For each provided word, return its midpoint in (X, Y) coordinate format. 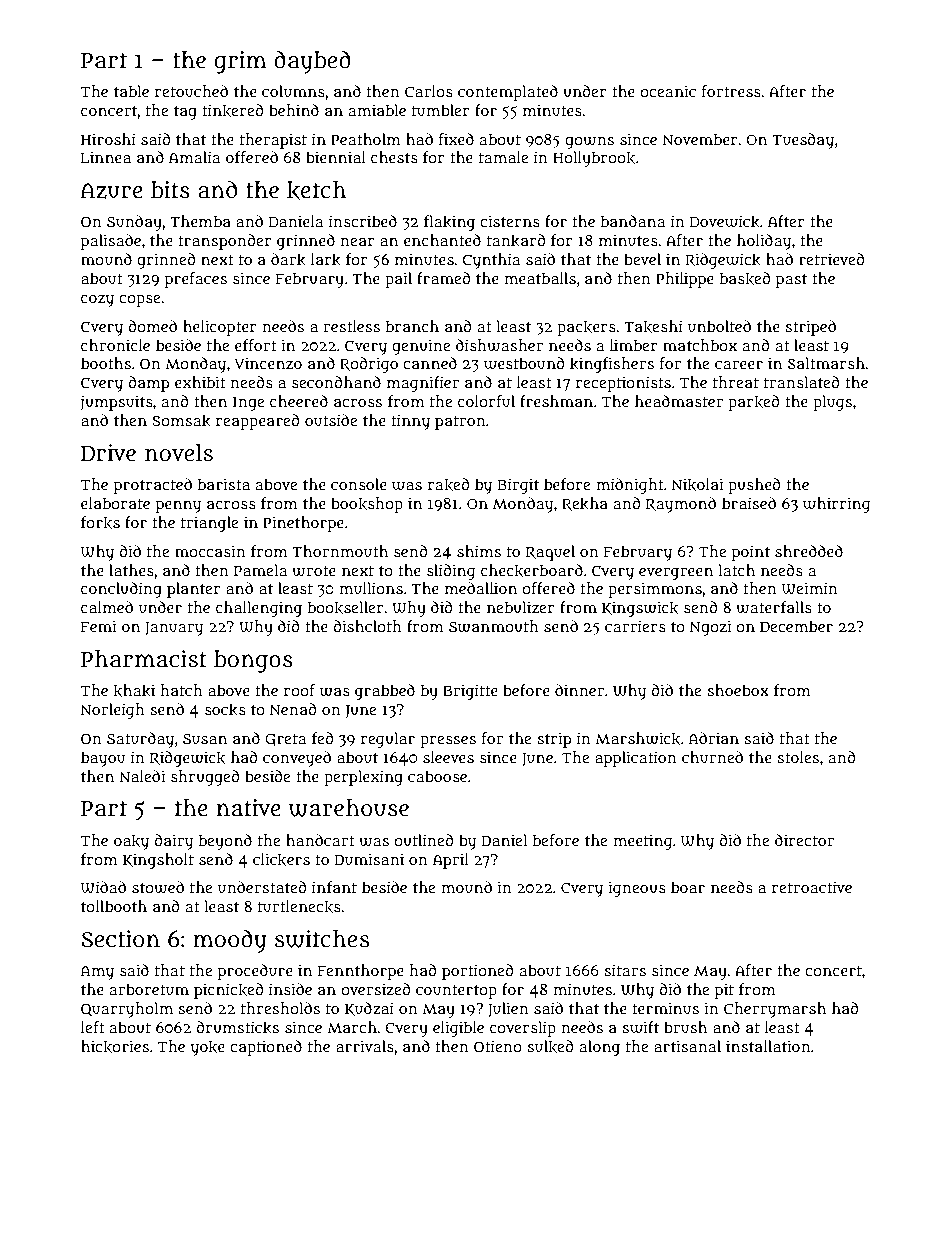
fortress (731, 91)
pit (724, 991)
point (751, 553)
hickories (115, 1046)
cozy (97, 301)
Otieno (498, 1046)
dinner (579, 690)
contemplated (508, 93)
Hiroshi (108, 139)
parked (754, 403)
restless (351, 326)
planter (194, 590)
